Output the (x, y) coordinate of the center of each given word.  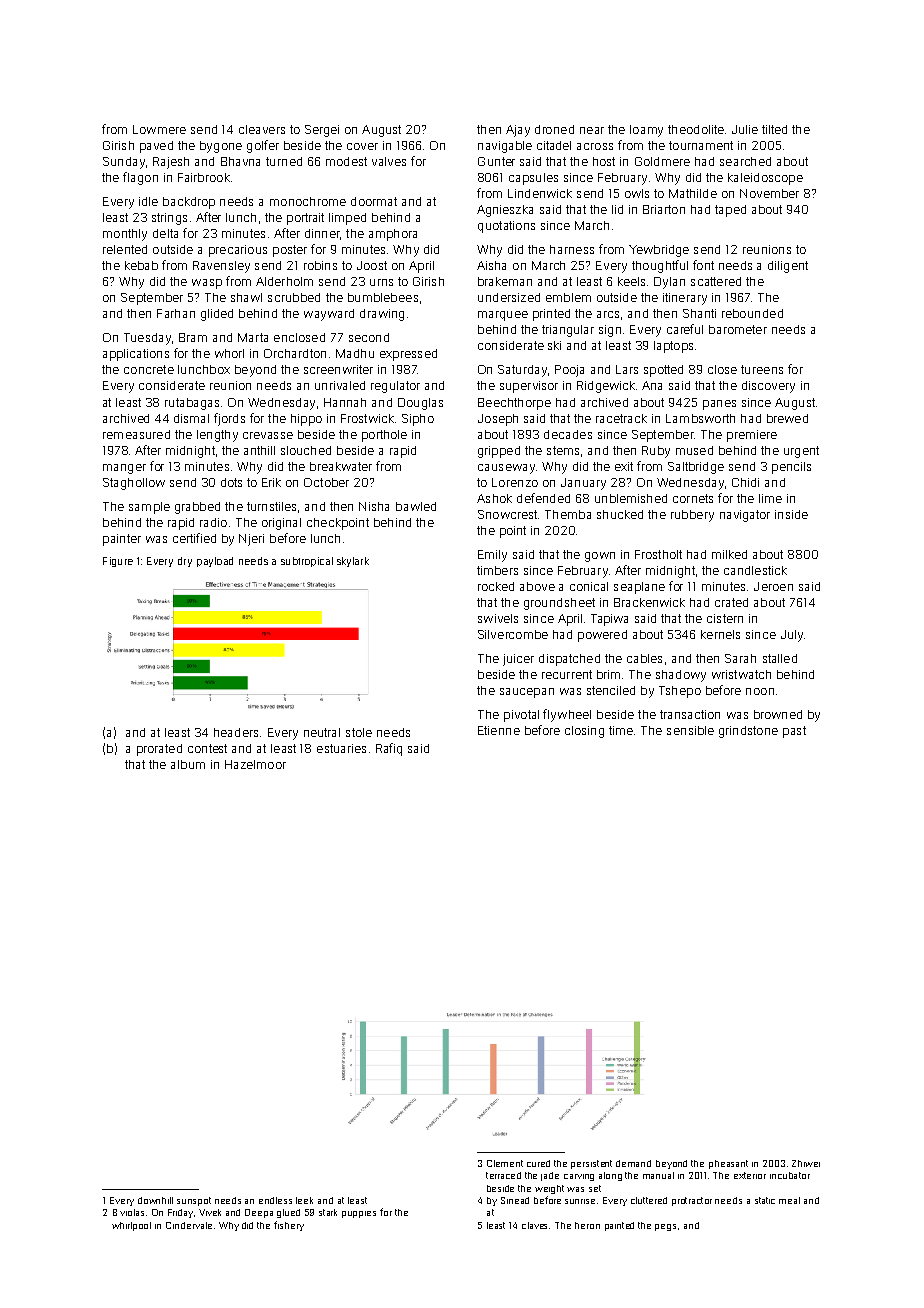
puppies (359, 1214)
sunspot (194, 1201)
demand (633, 1163)
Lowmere (159, 129)
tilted (774, 129)
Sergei (322, 131)
